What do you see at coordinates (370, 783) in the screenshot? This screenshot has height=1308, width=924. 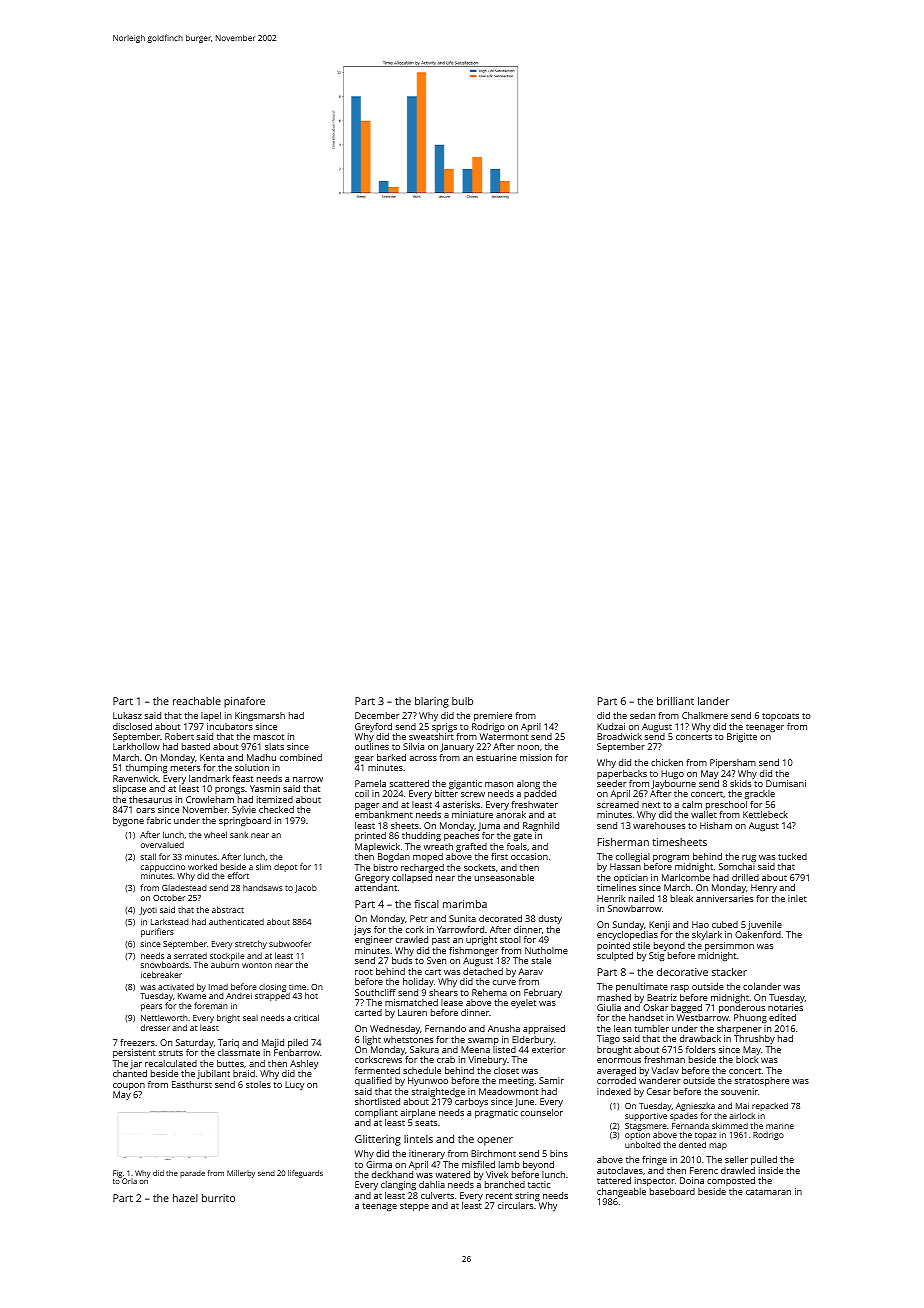 I see `Pamela` at bounding box center [370, 783].
